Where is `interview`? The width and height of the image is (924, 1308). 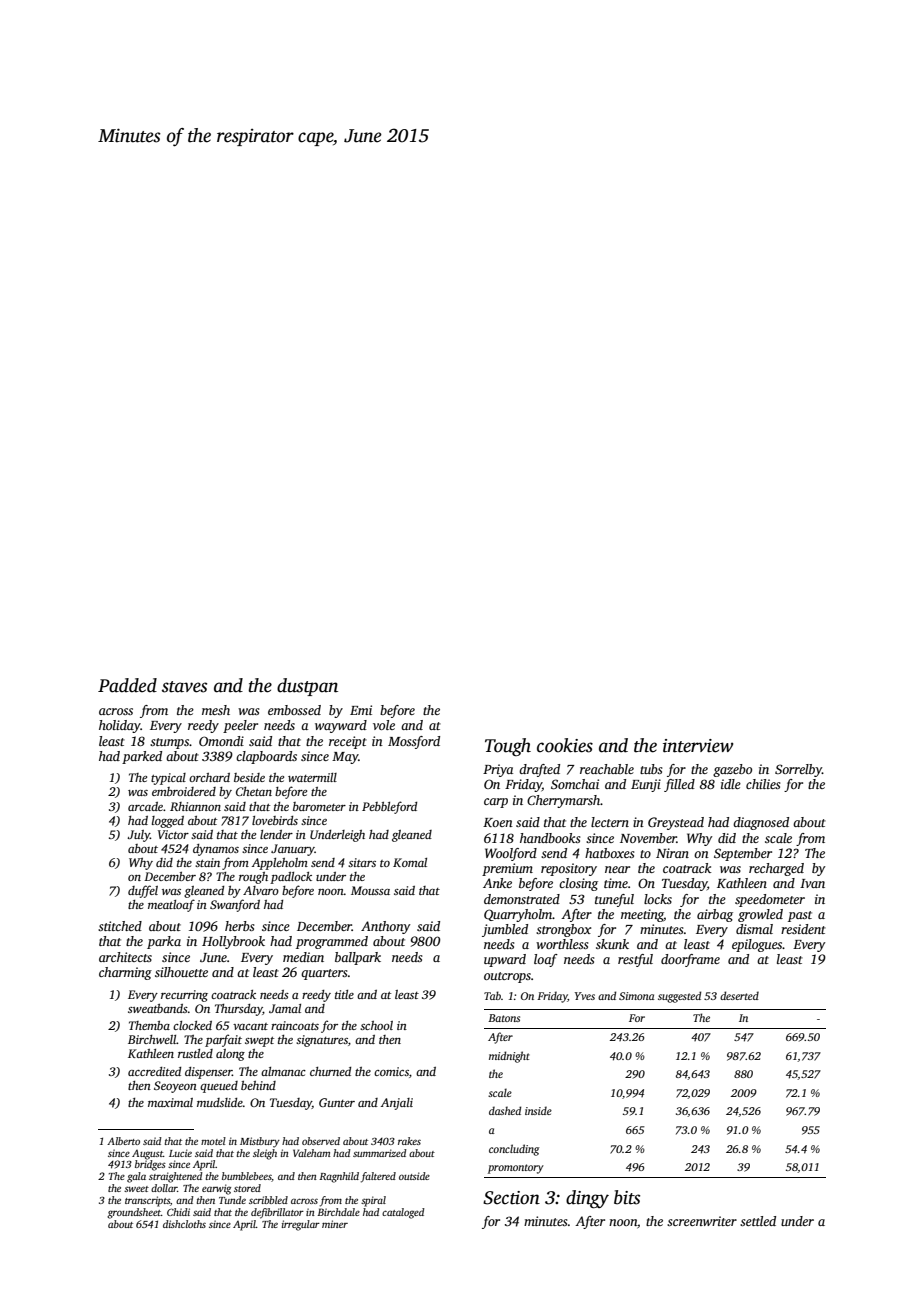
interview is located at coordinates (698, 746).
